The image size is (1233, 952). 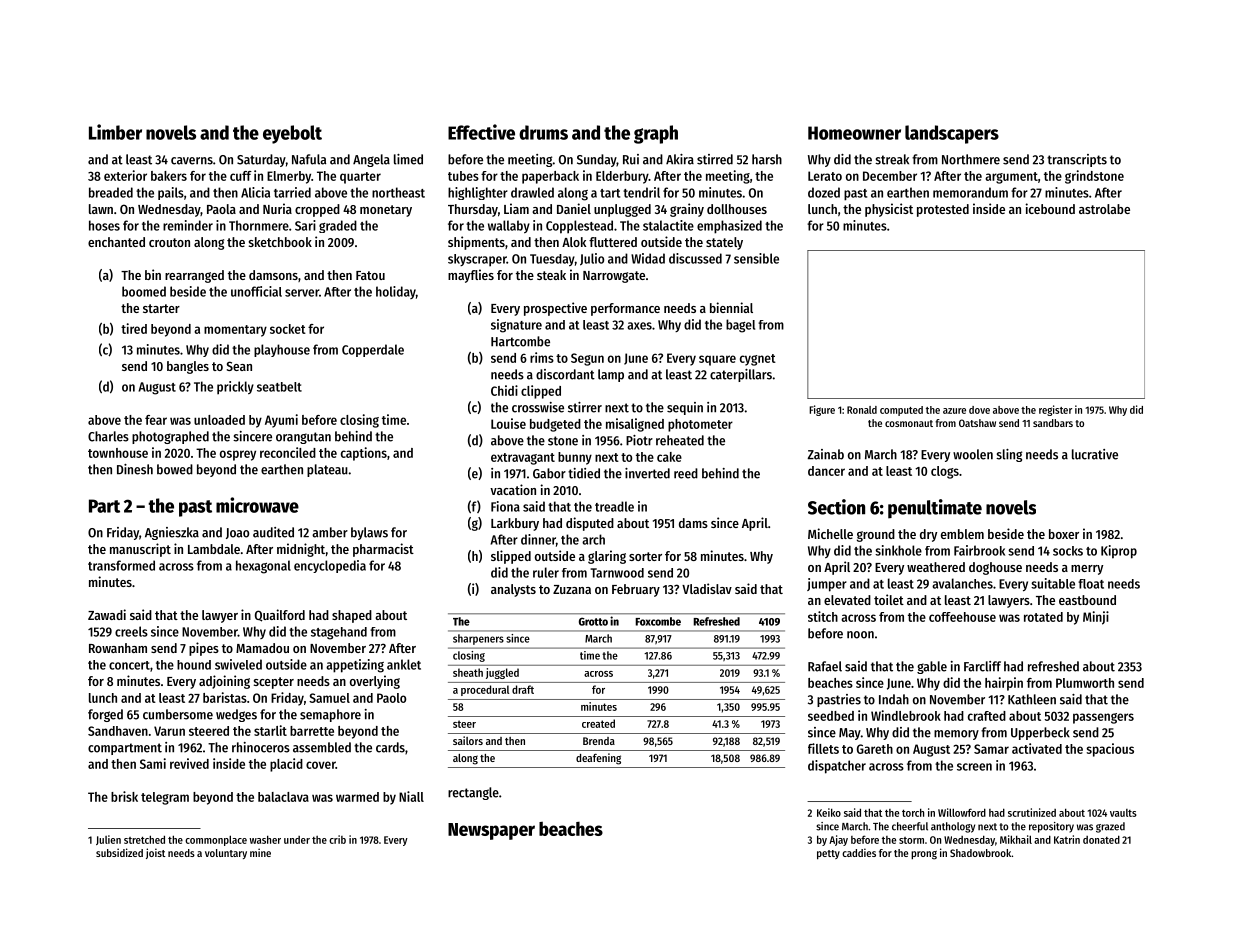 What do you see at coordinates (645, 556) in the image?
I see `sorter` at bounding box center [645, 556].
